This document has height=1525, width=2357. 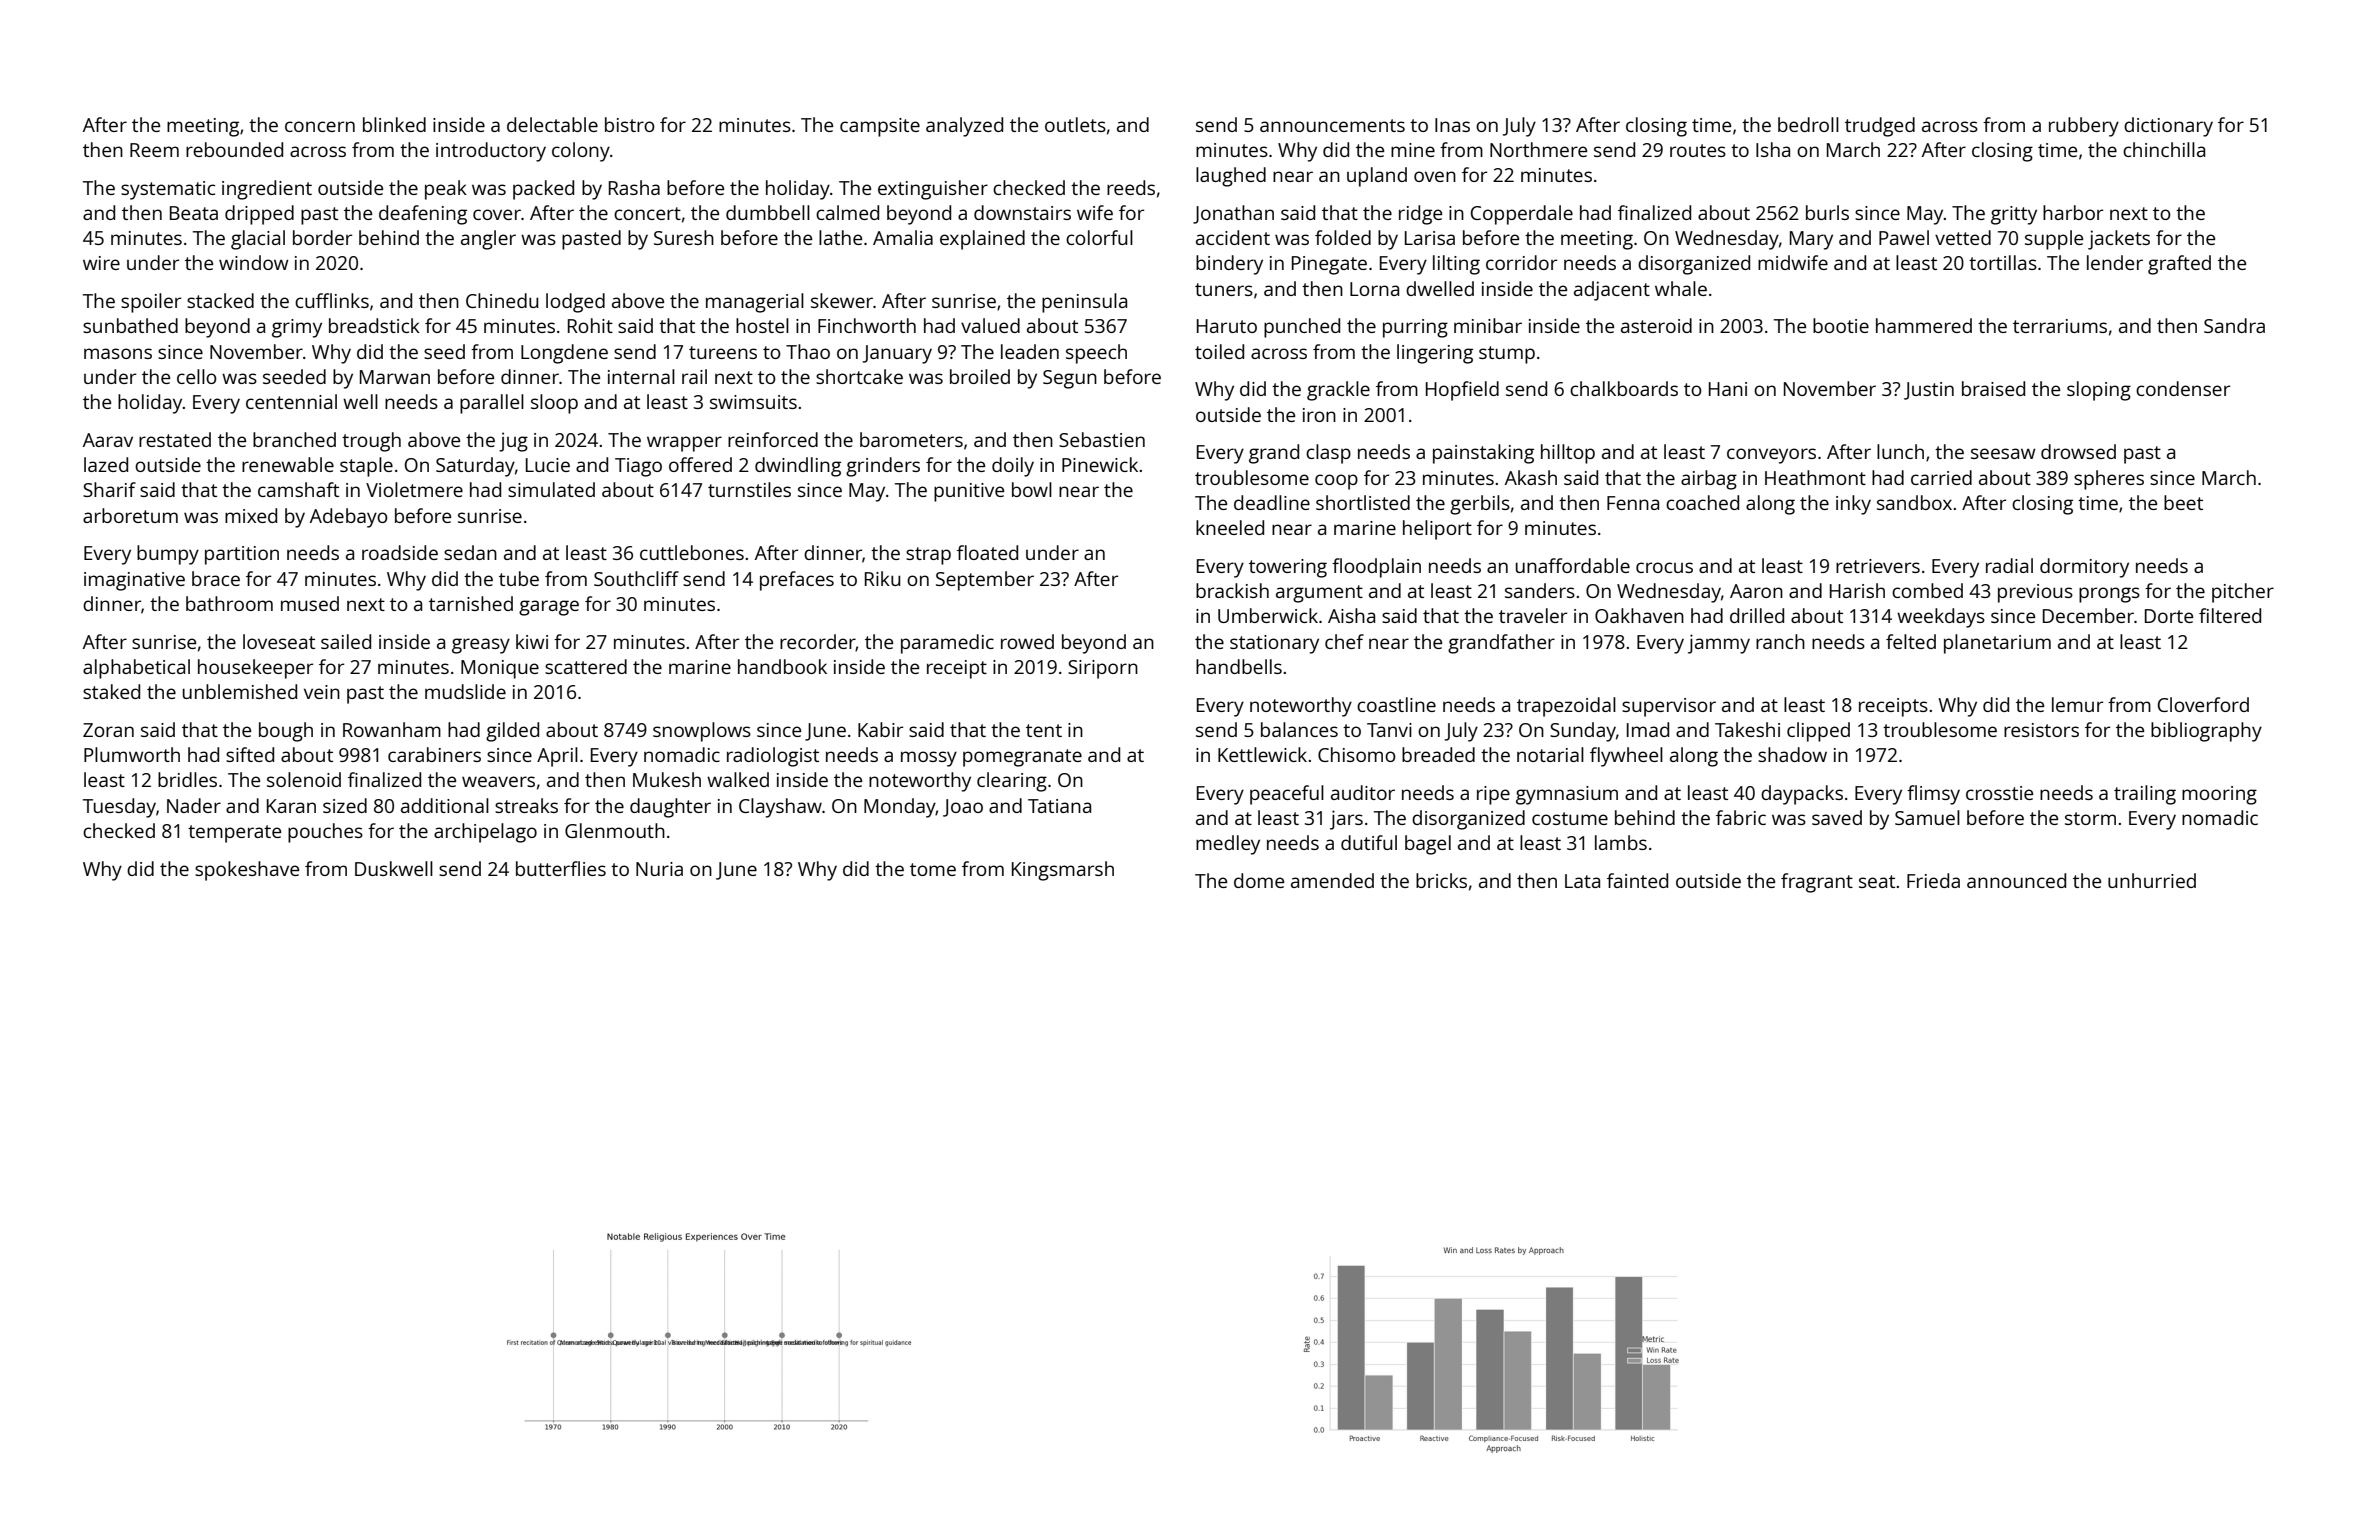 I want to click on dome, so click(x=1259, y=880).
